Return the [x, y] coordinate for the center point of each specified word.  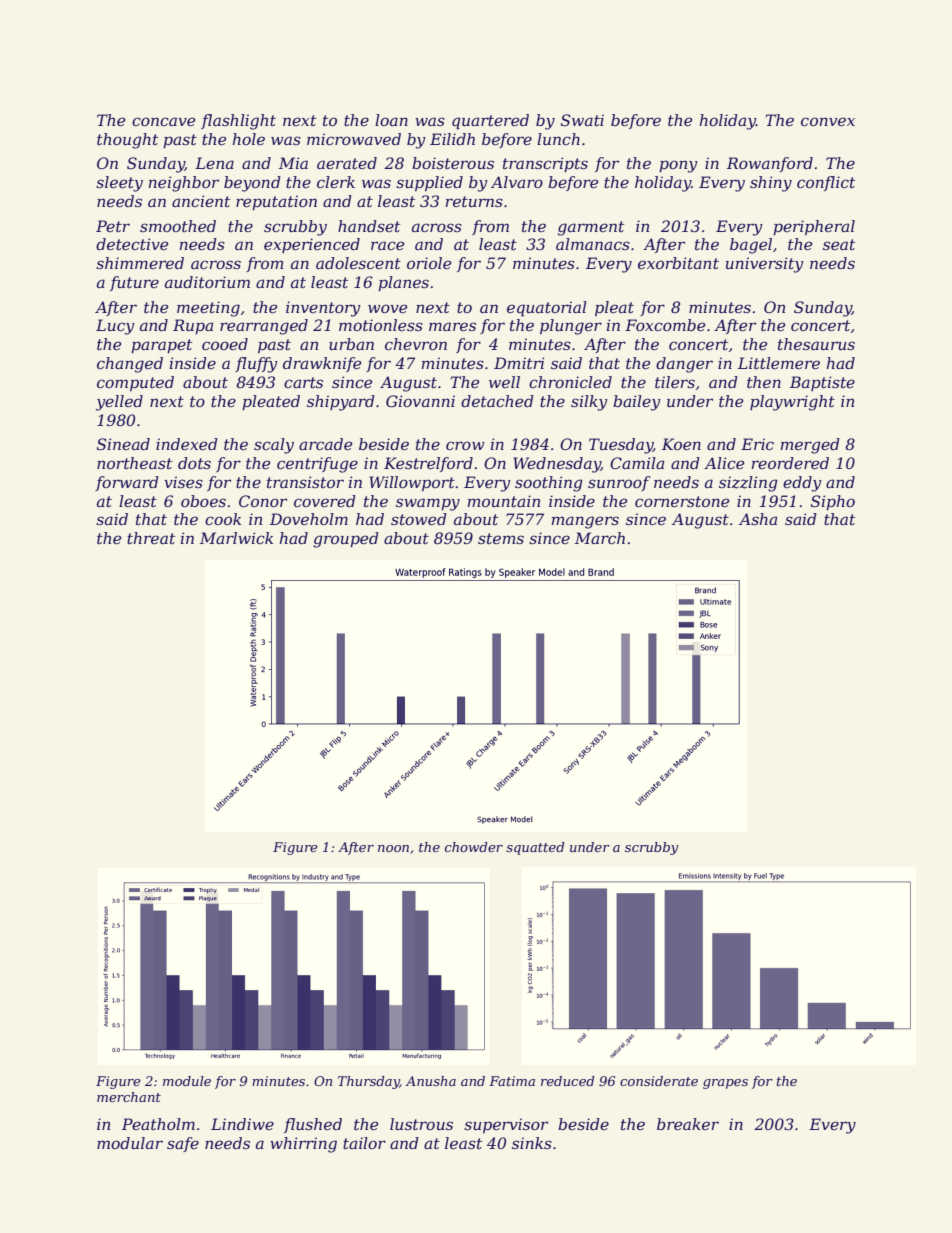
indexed [187, 444]
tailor [364, 1143]
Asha [758, 519]
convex [828, 121]
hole [249, 139]
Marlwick [236, 538]
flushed [313, 1125]
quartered [490, 122]
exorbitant [678, 263]
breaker [688, 1124]
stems [501, 538]
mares [452, 326]
